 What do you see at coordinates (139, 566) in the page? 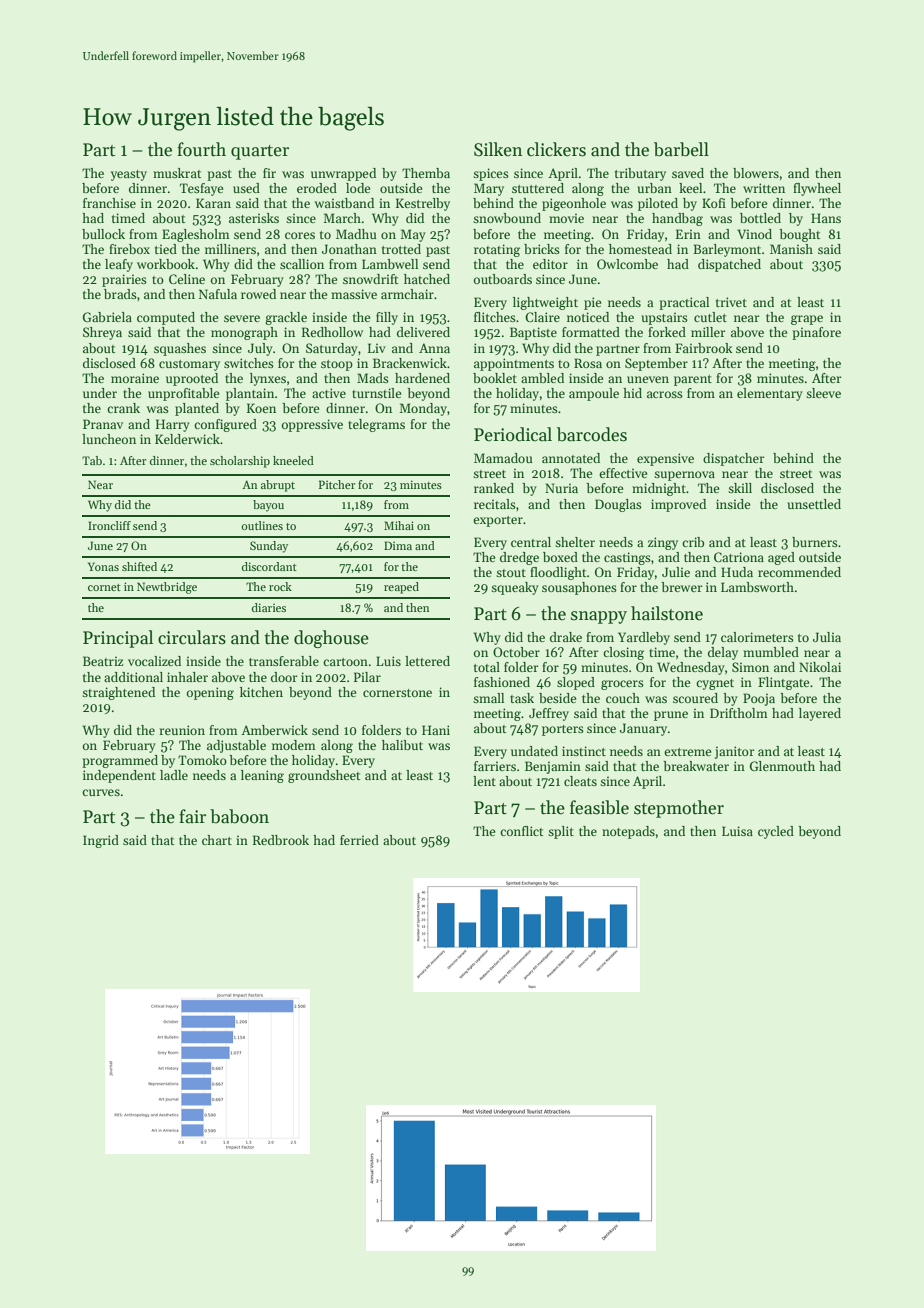
I see `shifted` at bounding box center [139, 566].
